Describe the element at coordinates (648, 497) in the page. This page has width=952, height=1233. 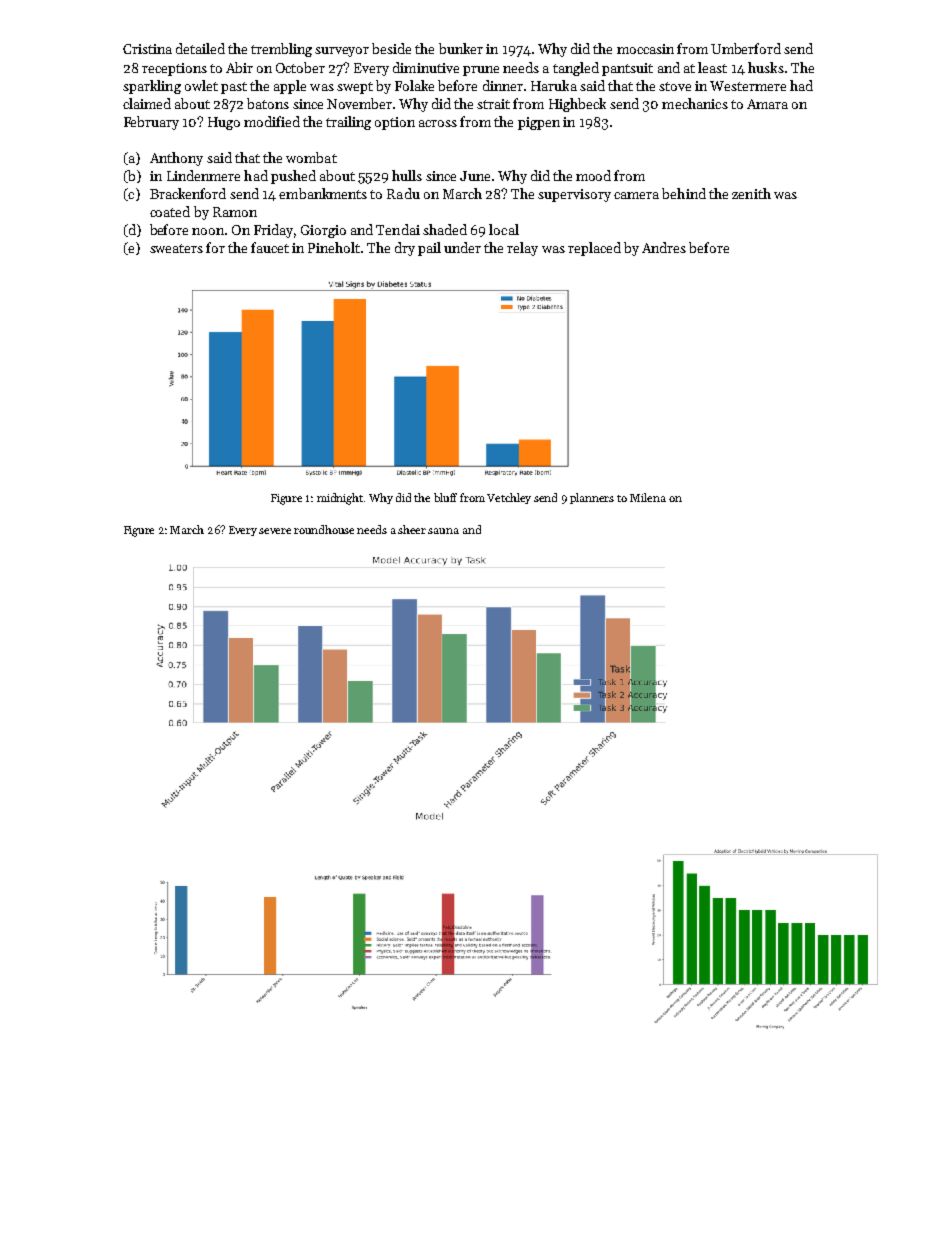
I see `Milena` at that location.
